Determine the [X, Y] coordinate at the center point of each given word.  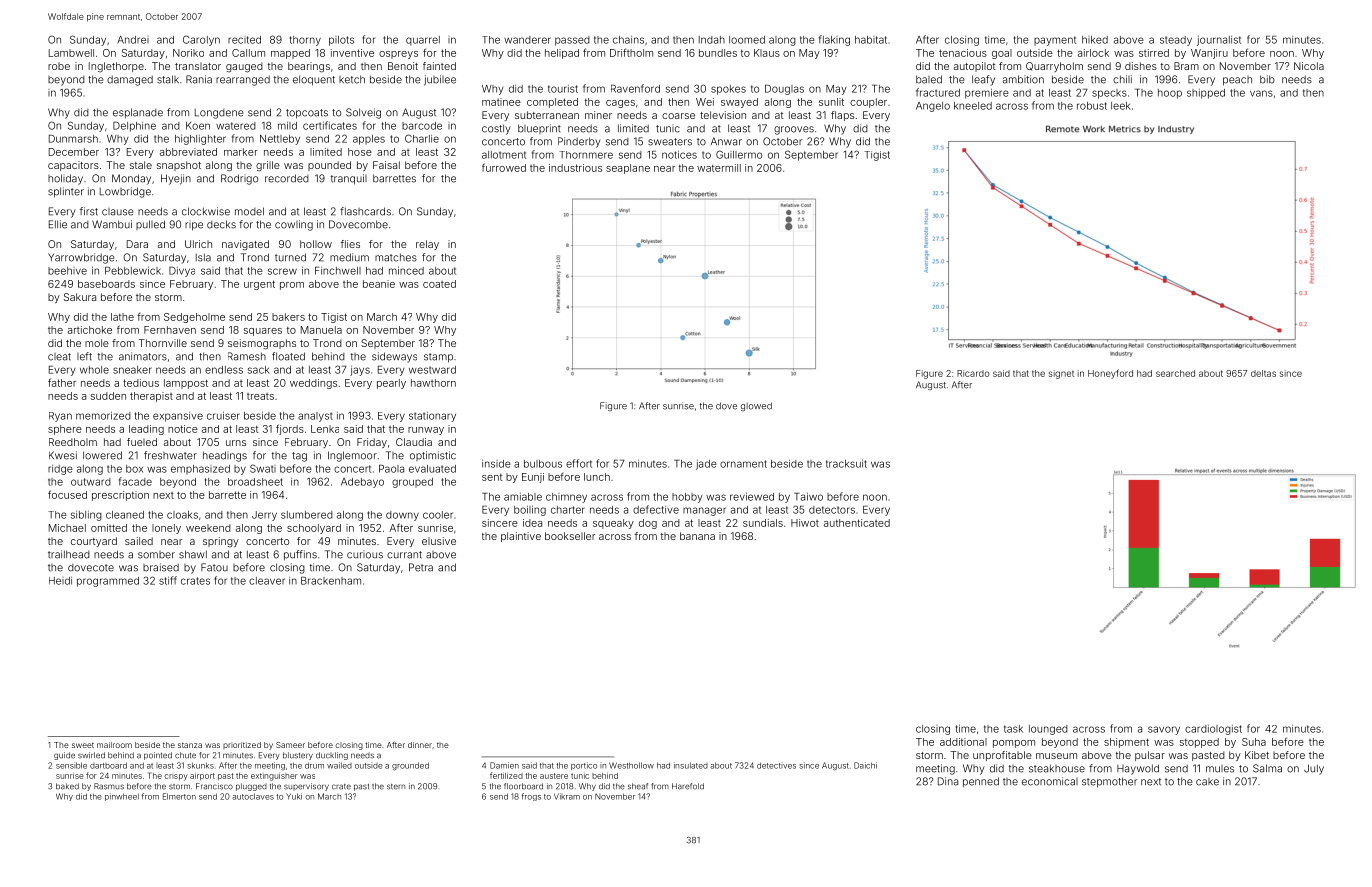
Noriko [188, 53]
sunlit [831, 102]
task [1013, 729]
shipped [1206, 94]
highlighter [200, 140]
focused [67, 494]
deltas [1263, 373]
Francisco [214, 786]
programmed [108, 582]
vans [1261, 93]
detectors [832, 510]
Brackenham [331, 581]
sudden [108, 396]
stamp [438, 358]
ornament [743, 464]
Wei [705, 102]
